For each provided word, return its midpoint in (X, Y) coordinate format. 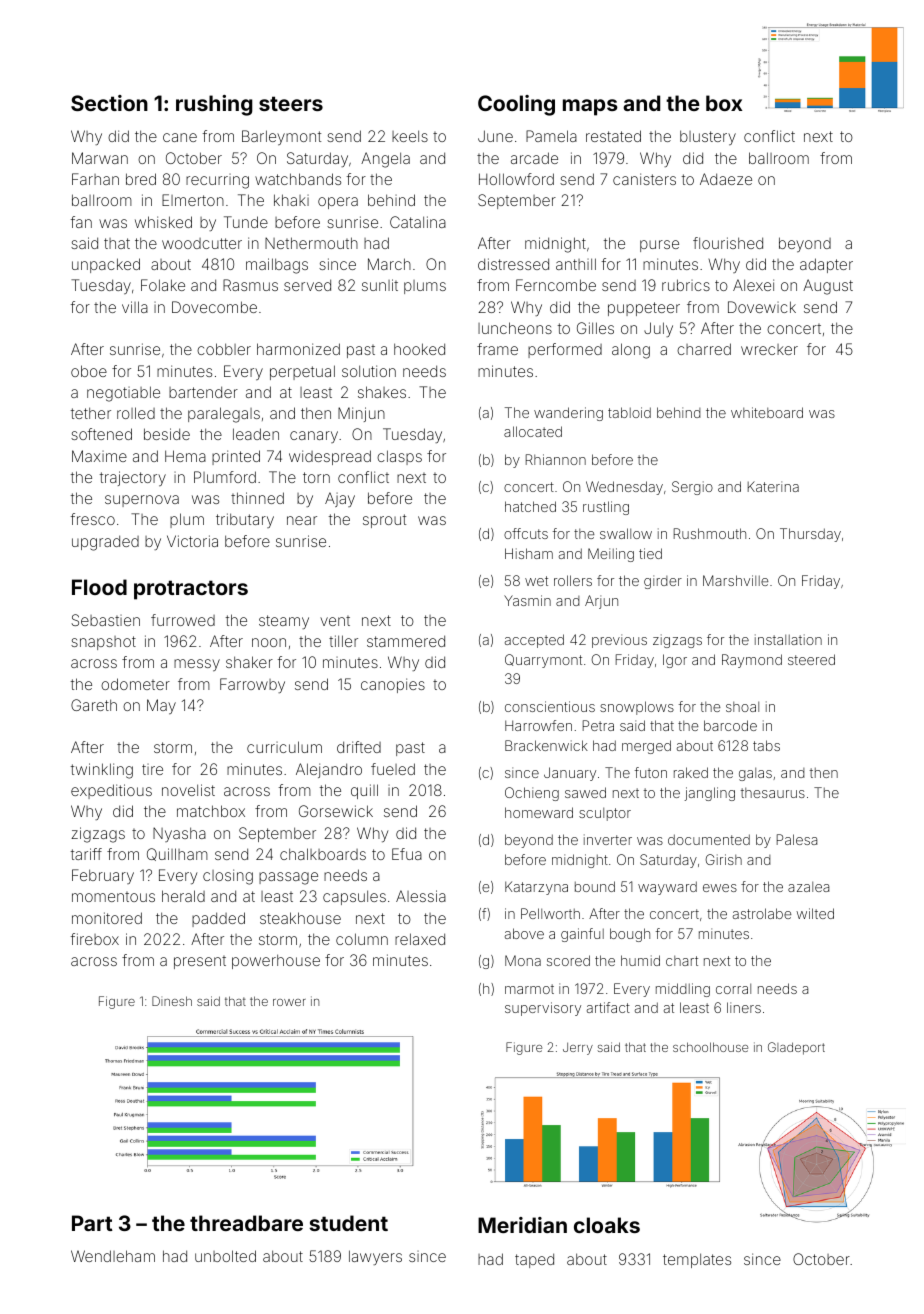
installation (788, 639)
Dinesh (172, 1001)
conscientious (550, 706)
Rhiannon (556, 459)
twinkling (102, 771)
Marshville (736, 580)
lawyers (375, 1257)
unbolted (225, 1256)
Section (109, 103)
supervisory (543, 1009)
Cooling (516, 105)
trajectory (133, 478)
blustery (708, 137)
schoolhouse (710, 1047)
